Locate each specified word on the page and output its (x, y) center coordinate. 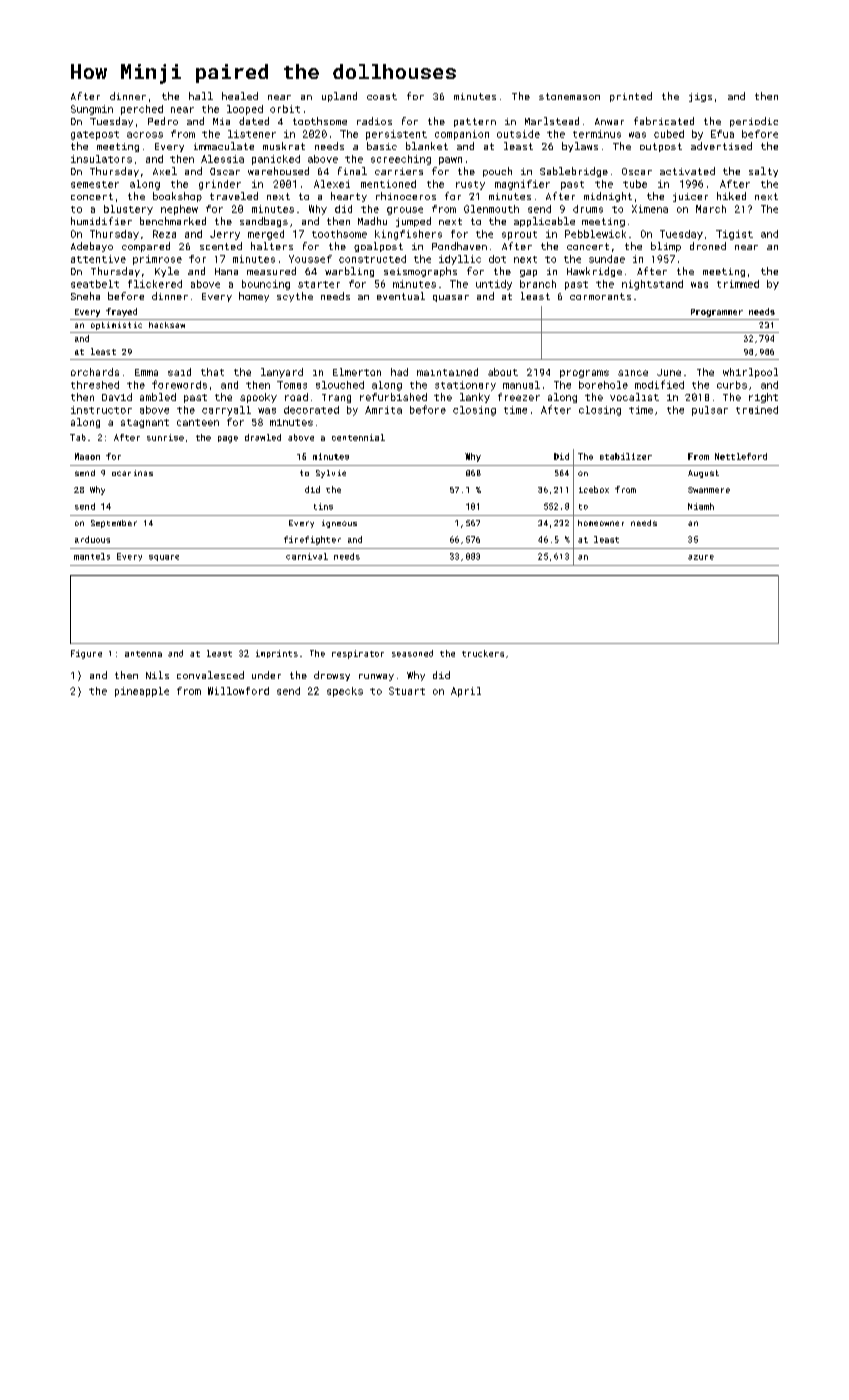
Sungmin (92, 110)
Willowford (238, 691)
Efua (722, 134)
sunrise (165, 437)
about (503, 372)
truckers (483, 653)
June (669, 372)
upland (339, 97)
